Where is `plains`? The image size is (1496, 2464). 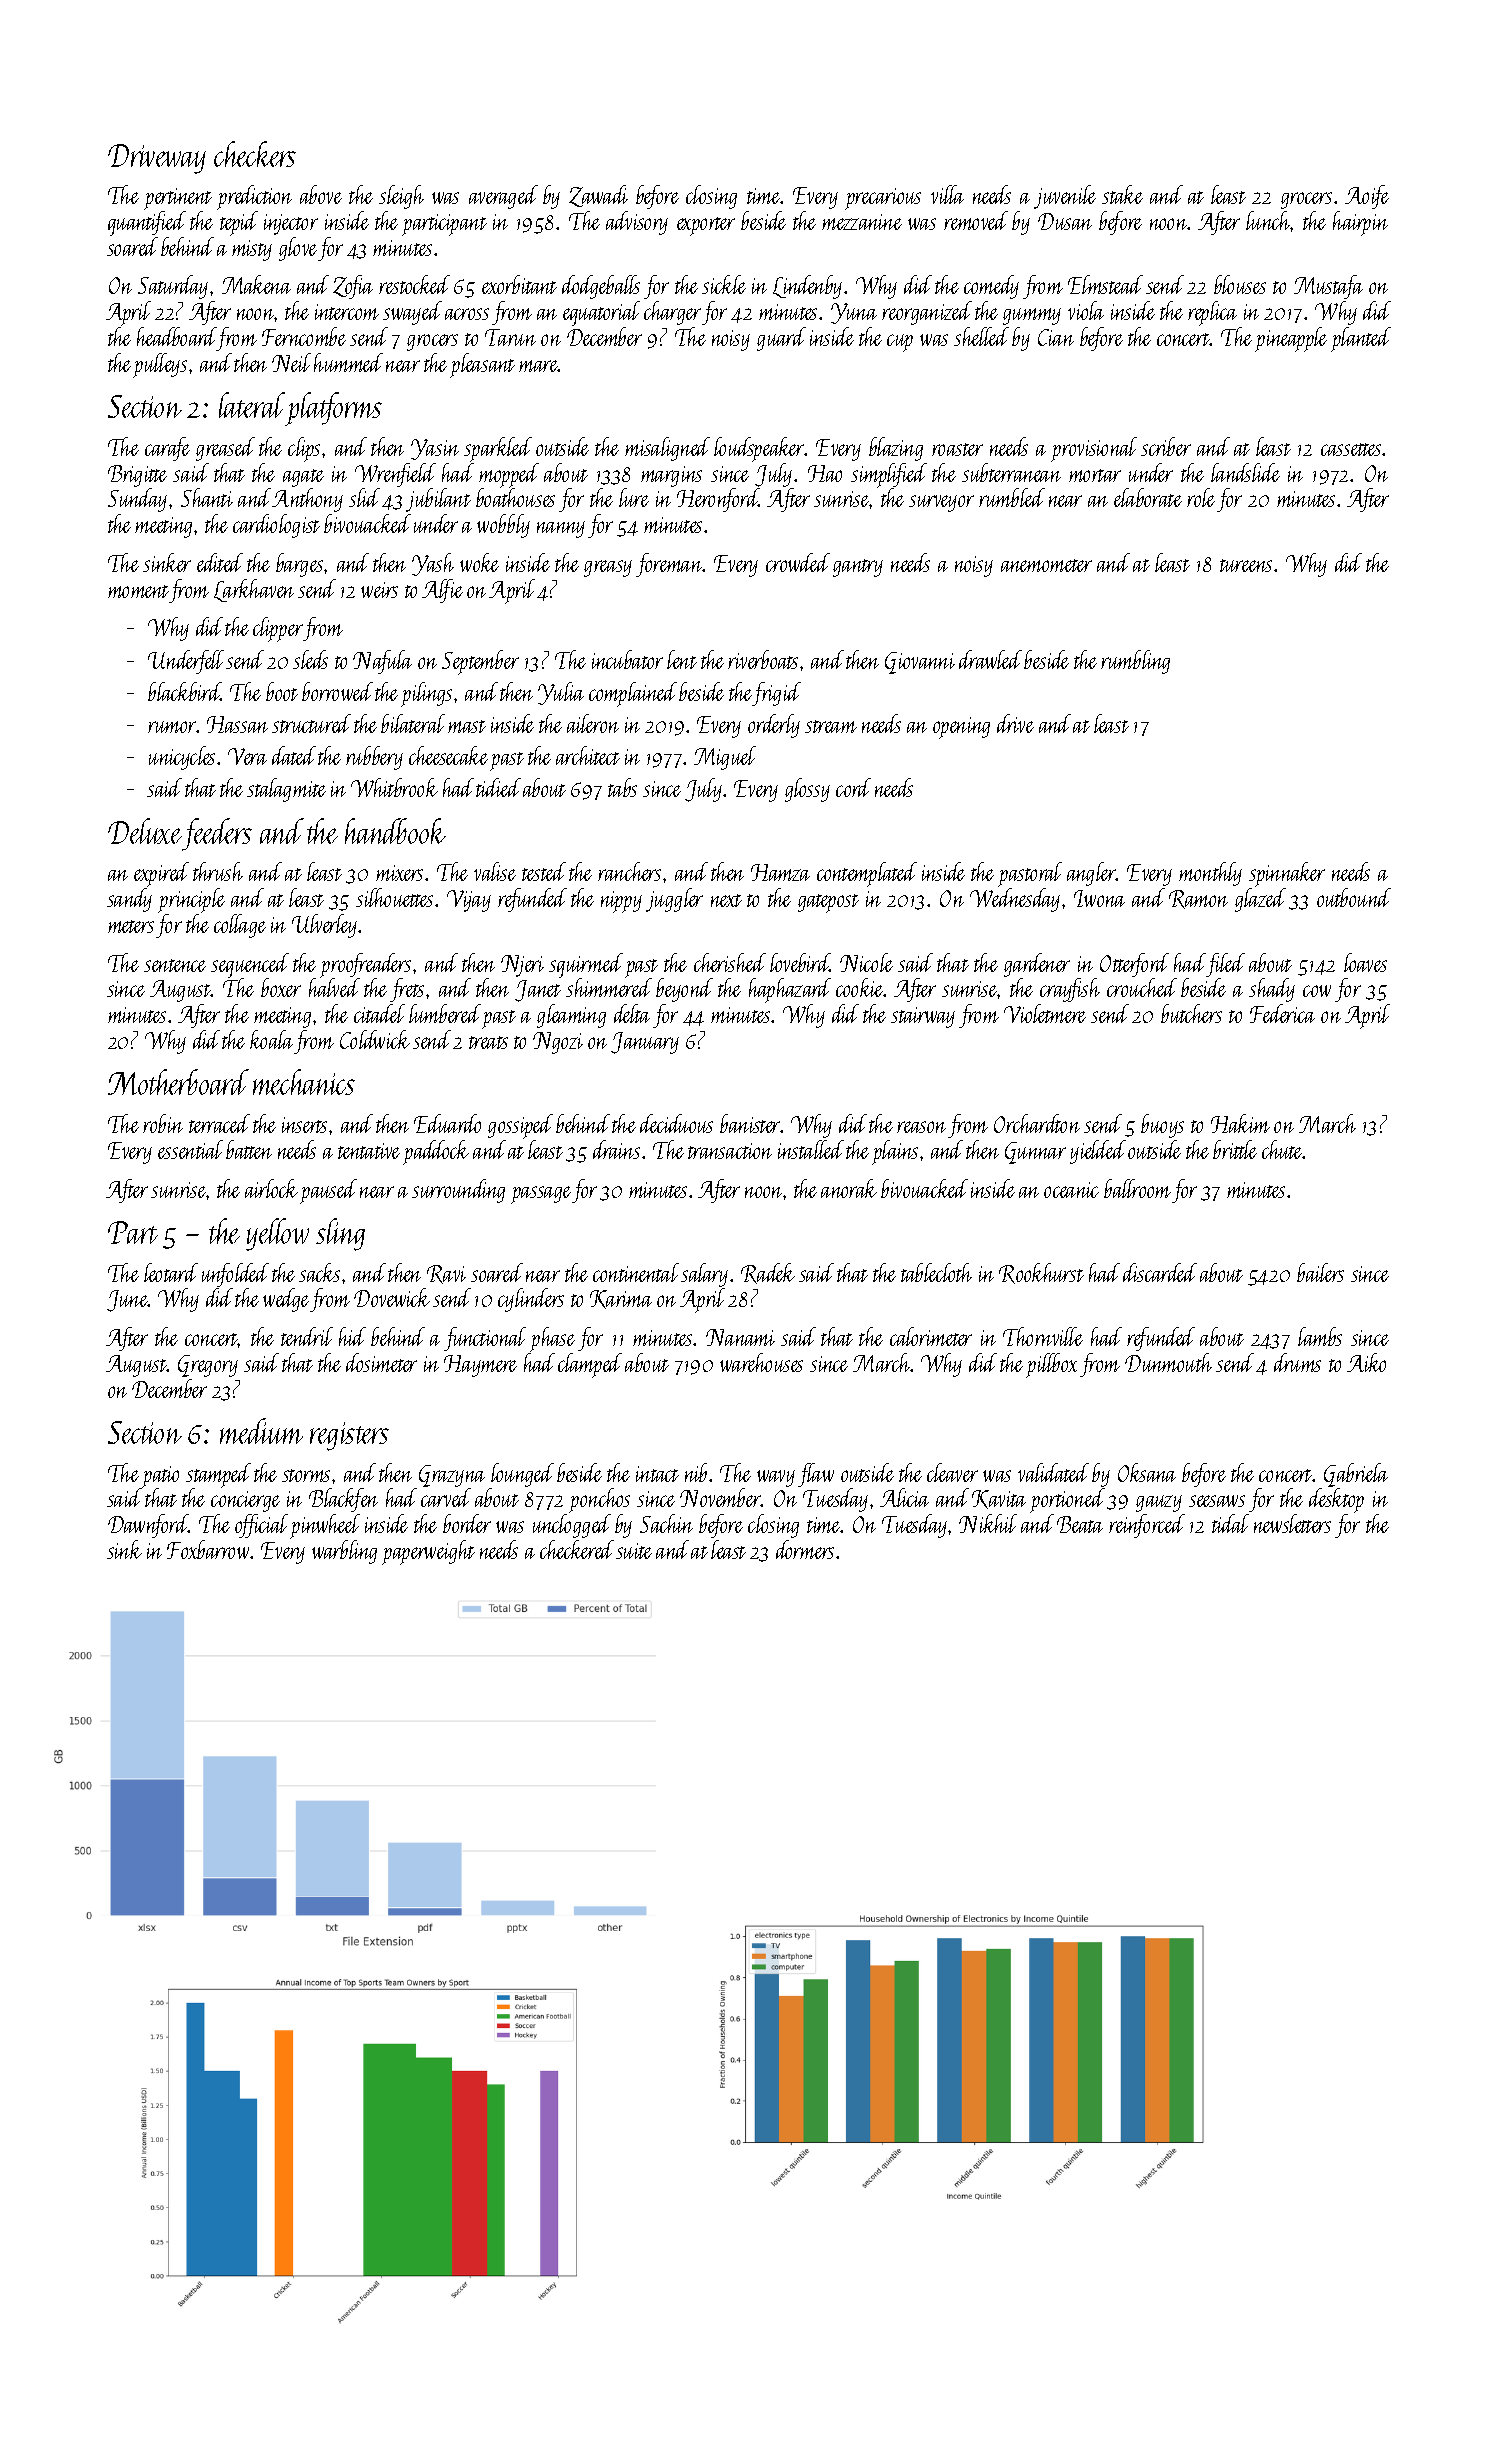 plains is located at coordinates (895, 1152).
